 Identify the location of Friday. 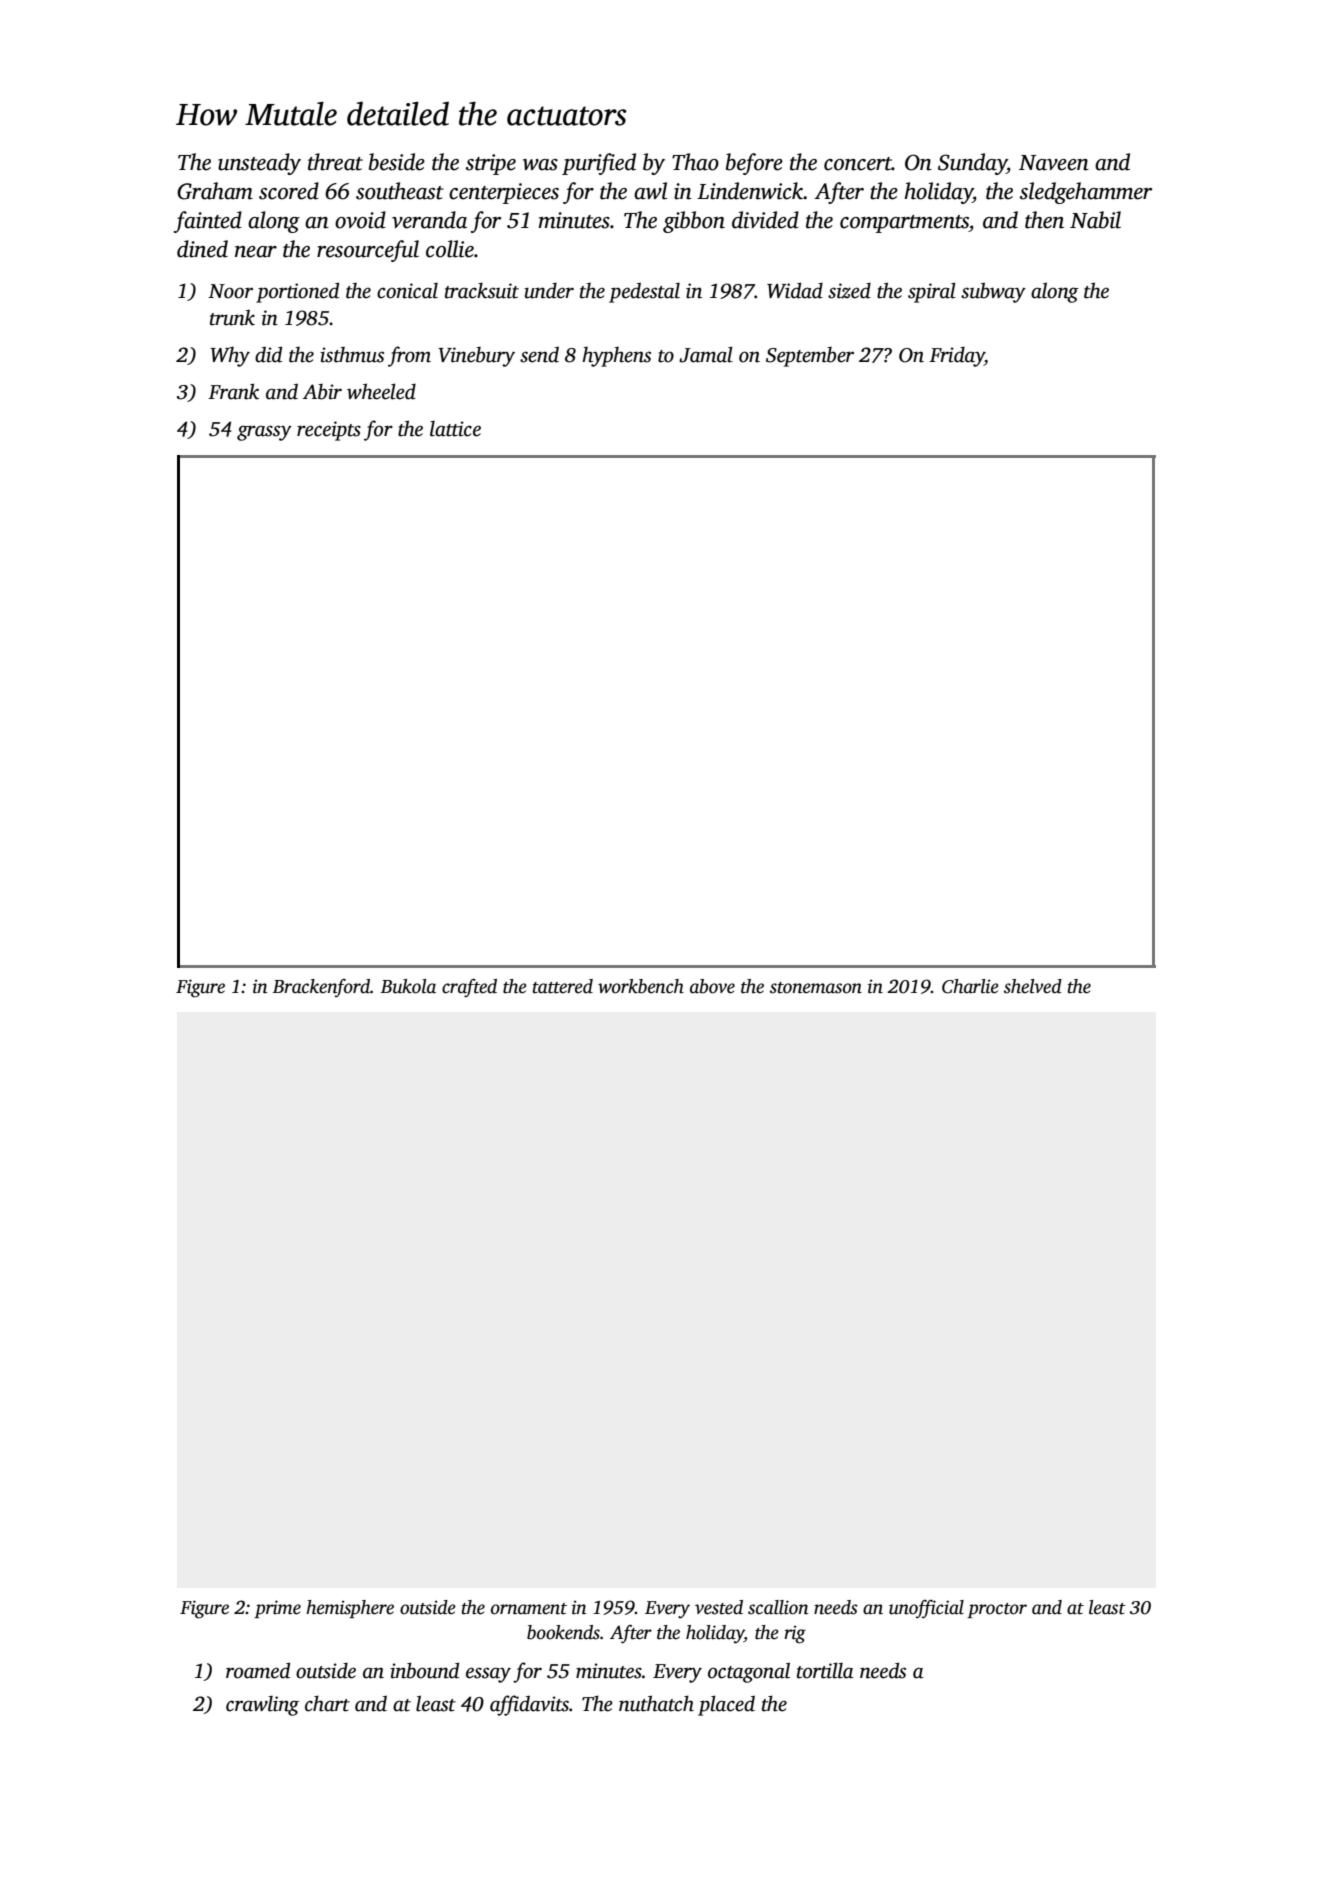
(957, 356).
